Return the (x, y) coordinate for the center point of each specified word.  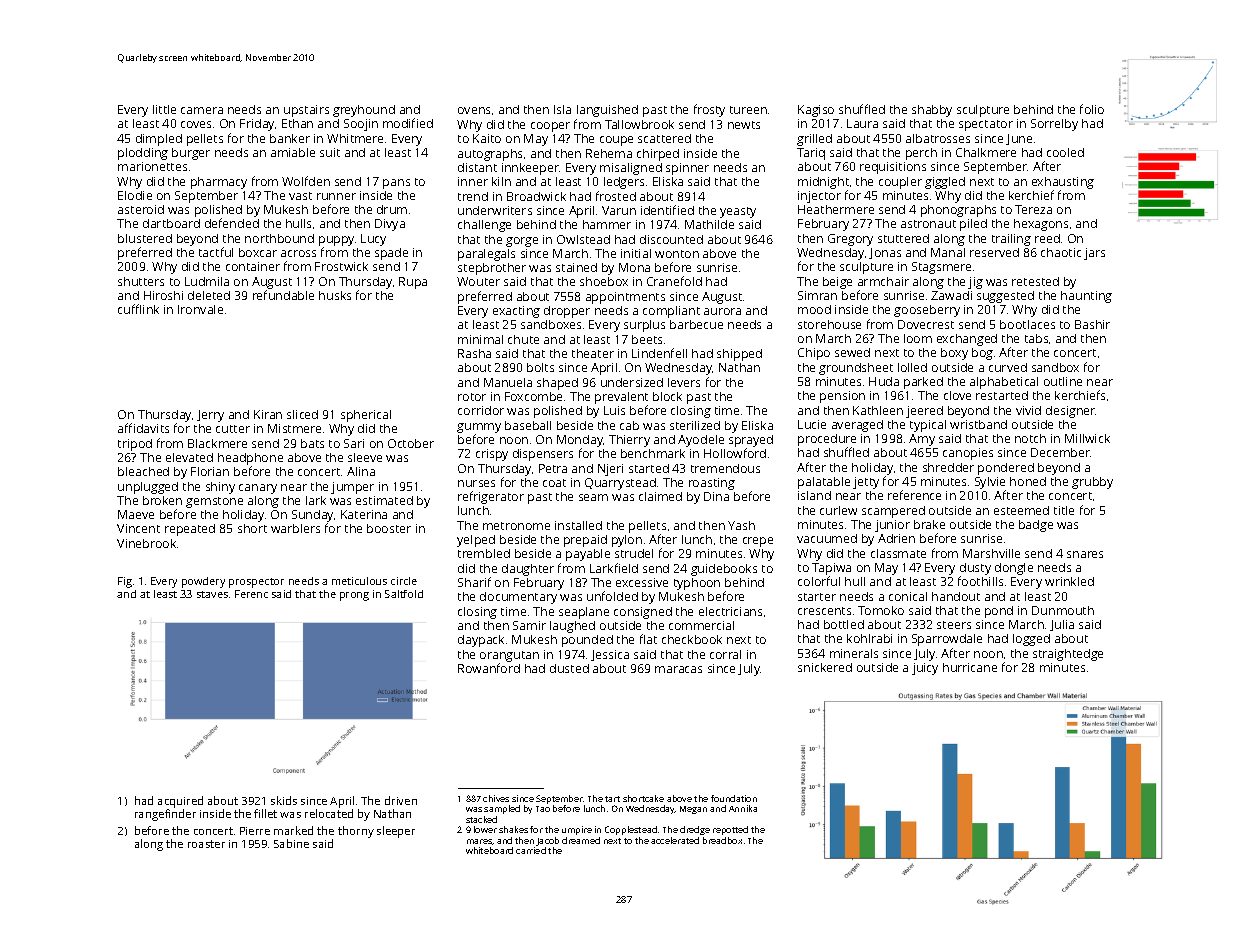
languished (607, 111)
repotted (730, 830)
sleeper (396, 832)
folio (1092, 109)
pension (842, 397)
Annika (743, 808)
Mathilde (709, 224)
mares (479, 841)
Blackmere (217, 443)
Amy (922, 440)
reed (1047, 238)
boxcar (258, 252)
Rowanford (489, 668)
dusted (569, 668)
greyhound (364, 111)
